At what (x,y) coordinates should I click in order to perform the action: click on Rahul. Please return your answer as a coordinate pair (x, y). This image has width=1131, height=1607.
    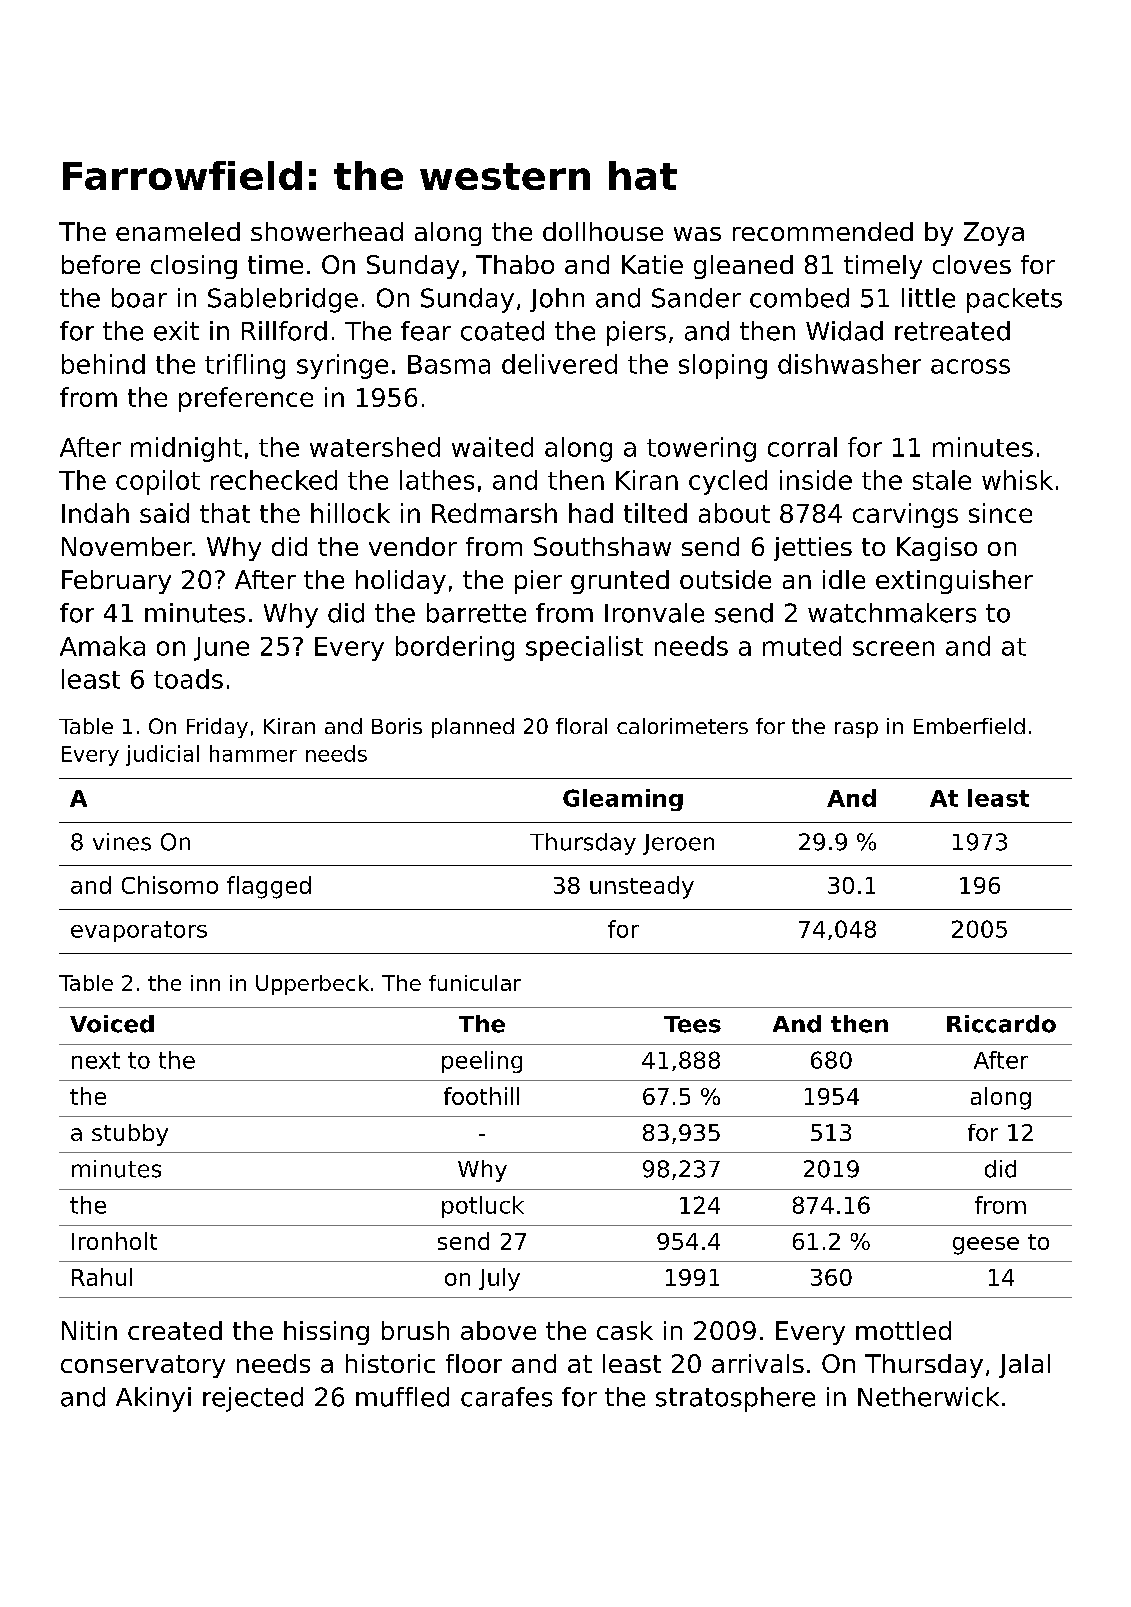
    Looking at the image, I should click on (102, 1277).
